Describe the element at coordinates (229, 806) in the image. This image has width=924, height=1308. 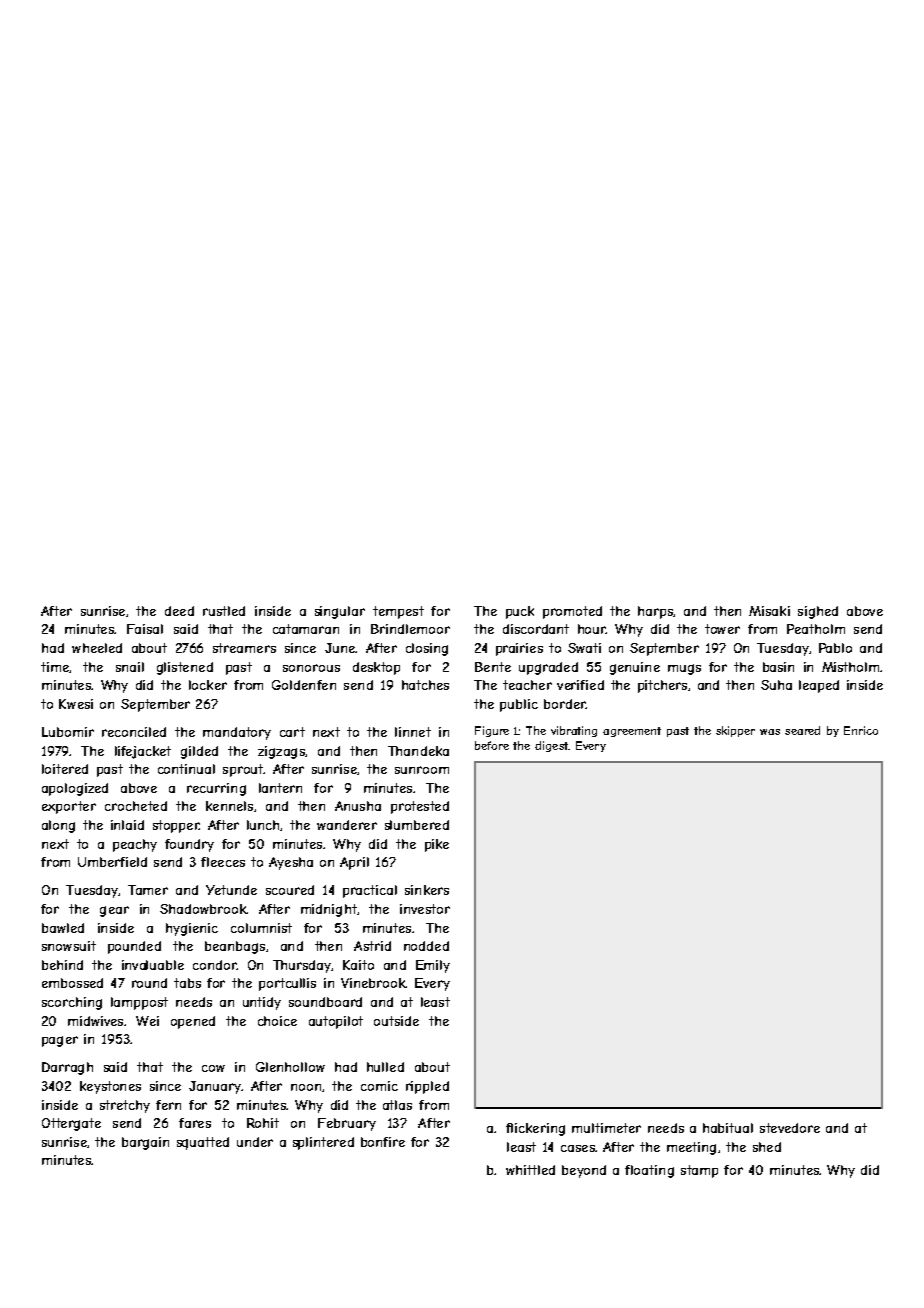
I see `kennels` at that location.
